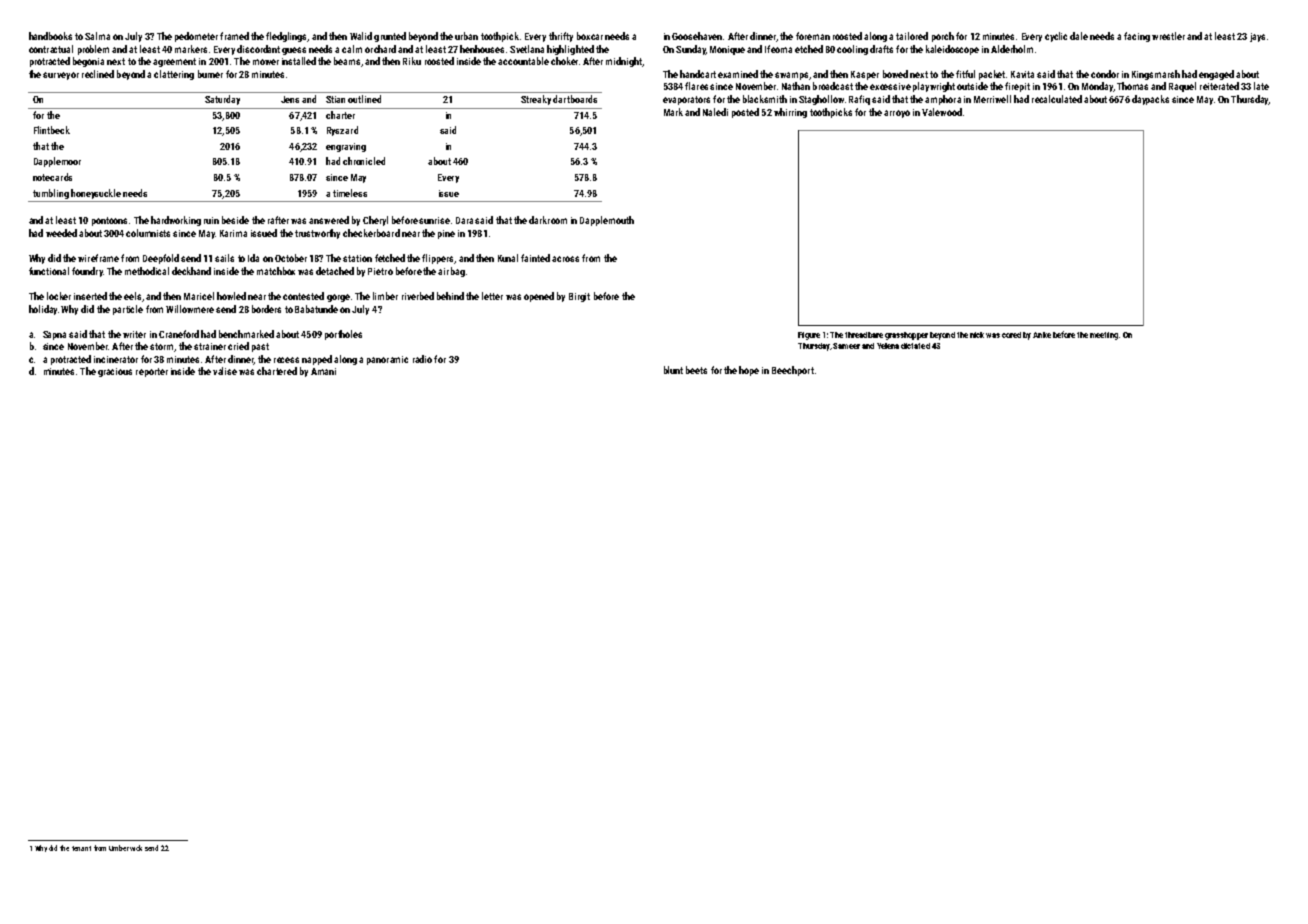  What do you see at coordinates (125, 848) in the document?
I see `Umberwick` at bounding box center [125, 848].
